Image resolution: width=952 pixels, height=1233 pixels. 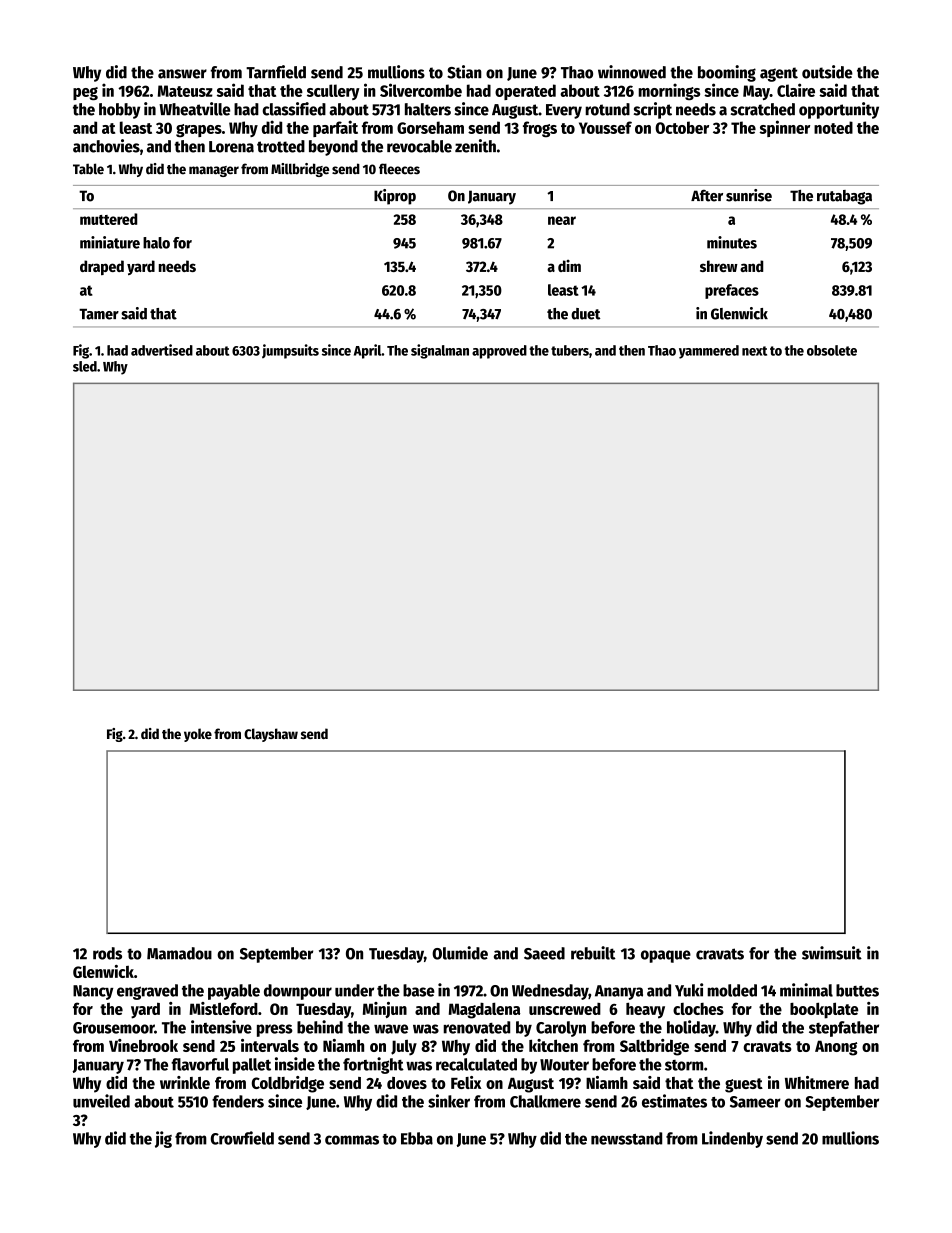 I want to click on opaque, so click(x=666, y=956).
